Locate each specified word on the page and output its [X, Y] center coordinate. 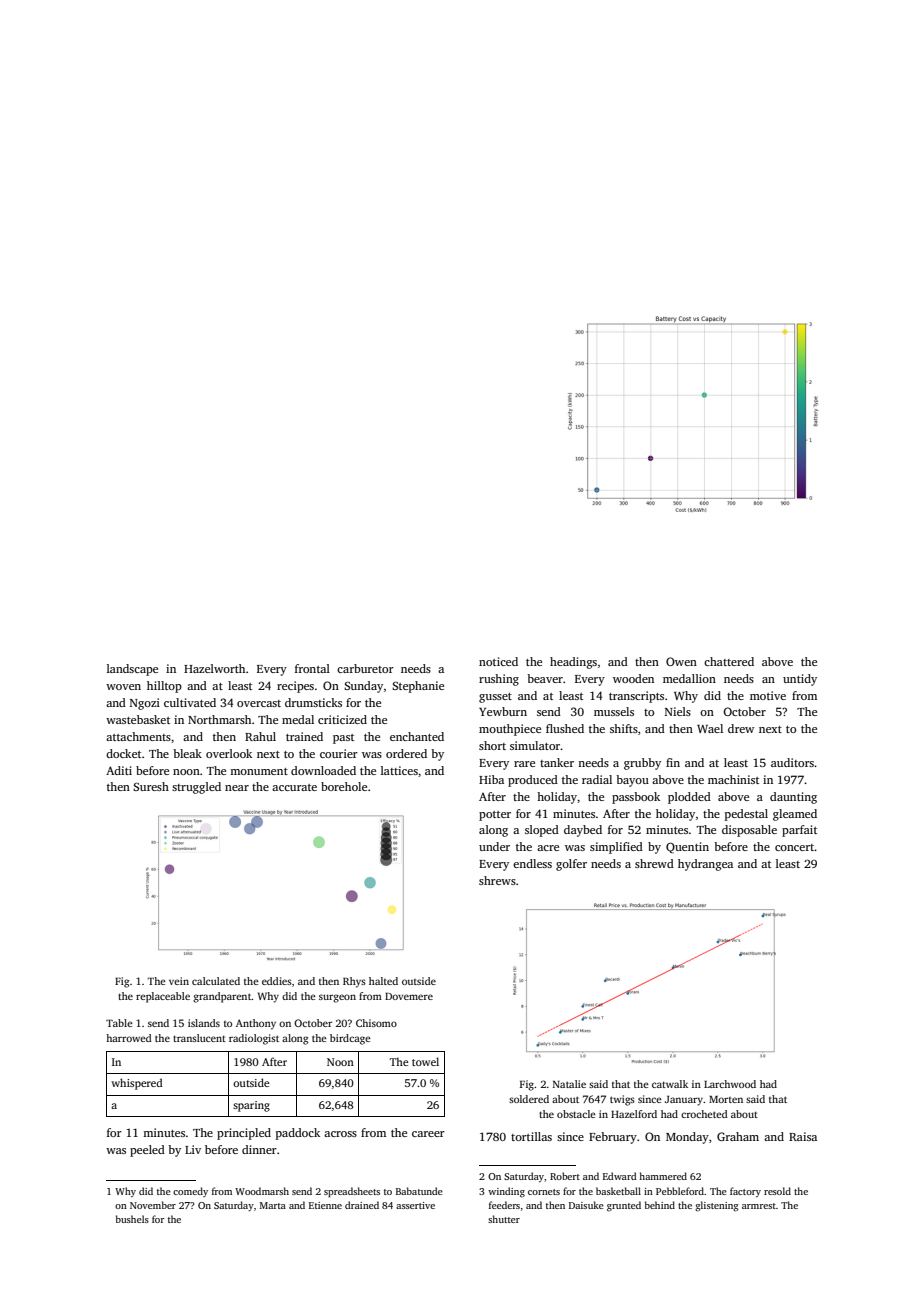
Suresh [151, 786]
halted [383, 981]
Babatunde [419, 1191]
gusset [495, 698]
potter [495, 816]
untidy [800, 680]
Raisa [803, 1136]
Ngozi [145, 704]
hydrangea [705, 865]
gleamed [795, 815]
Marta [273, 1205]
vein [179, 981]
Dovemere [409, 996]
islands [204, 1023]
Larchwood [730, 1084]
